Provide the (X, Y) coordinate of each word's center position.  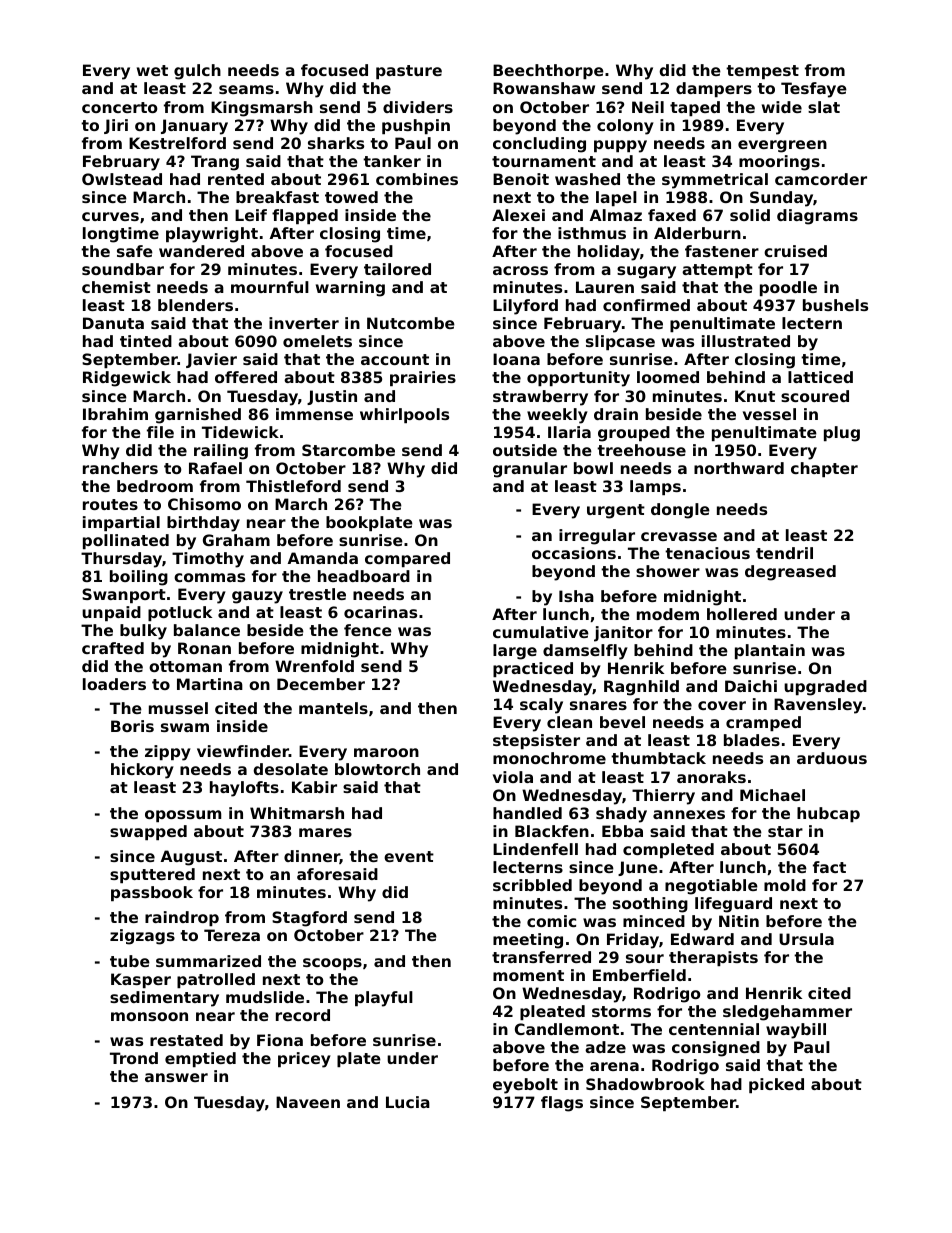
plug (842, 434)
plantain (770, 651)
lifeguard (733, 905)
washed (587, 179)
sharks (336, 143)
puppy (620, 146)
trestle (317, 594)
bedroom (155, 486)
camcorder (821, 179)
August (191, 858)
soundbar (123, 269)
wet (152, 70)
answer (176, 1077)
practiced (533, 669)
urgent (616, 511)
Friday (633, 941)
